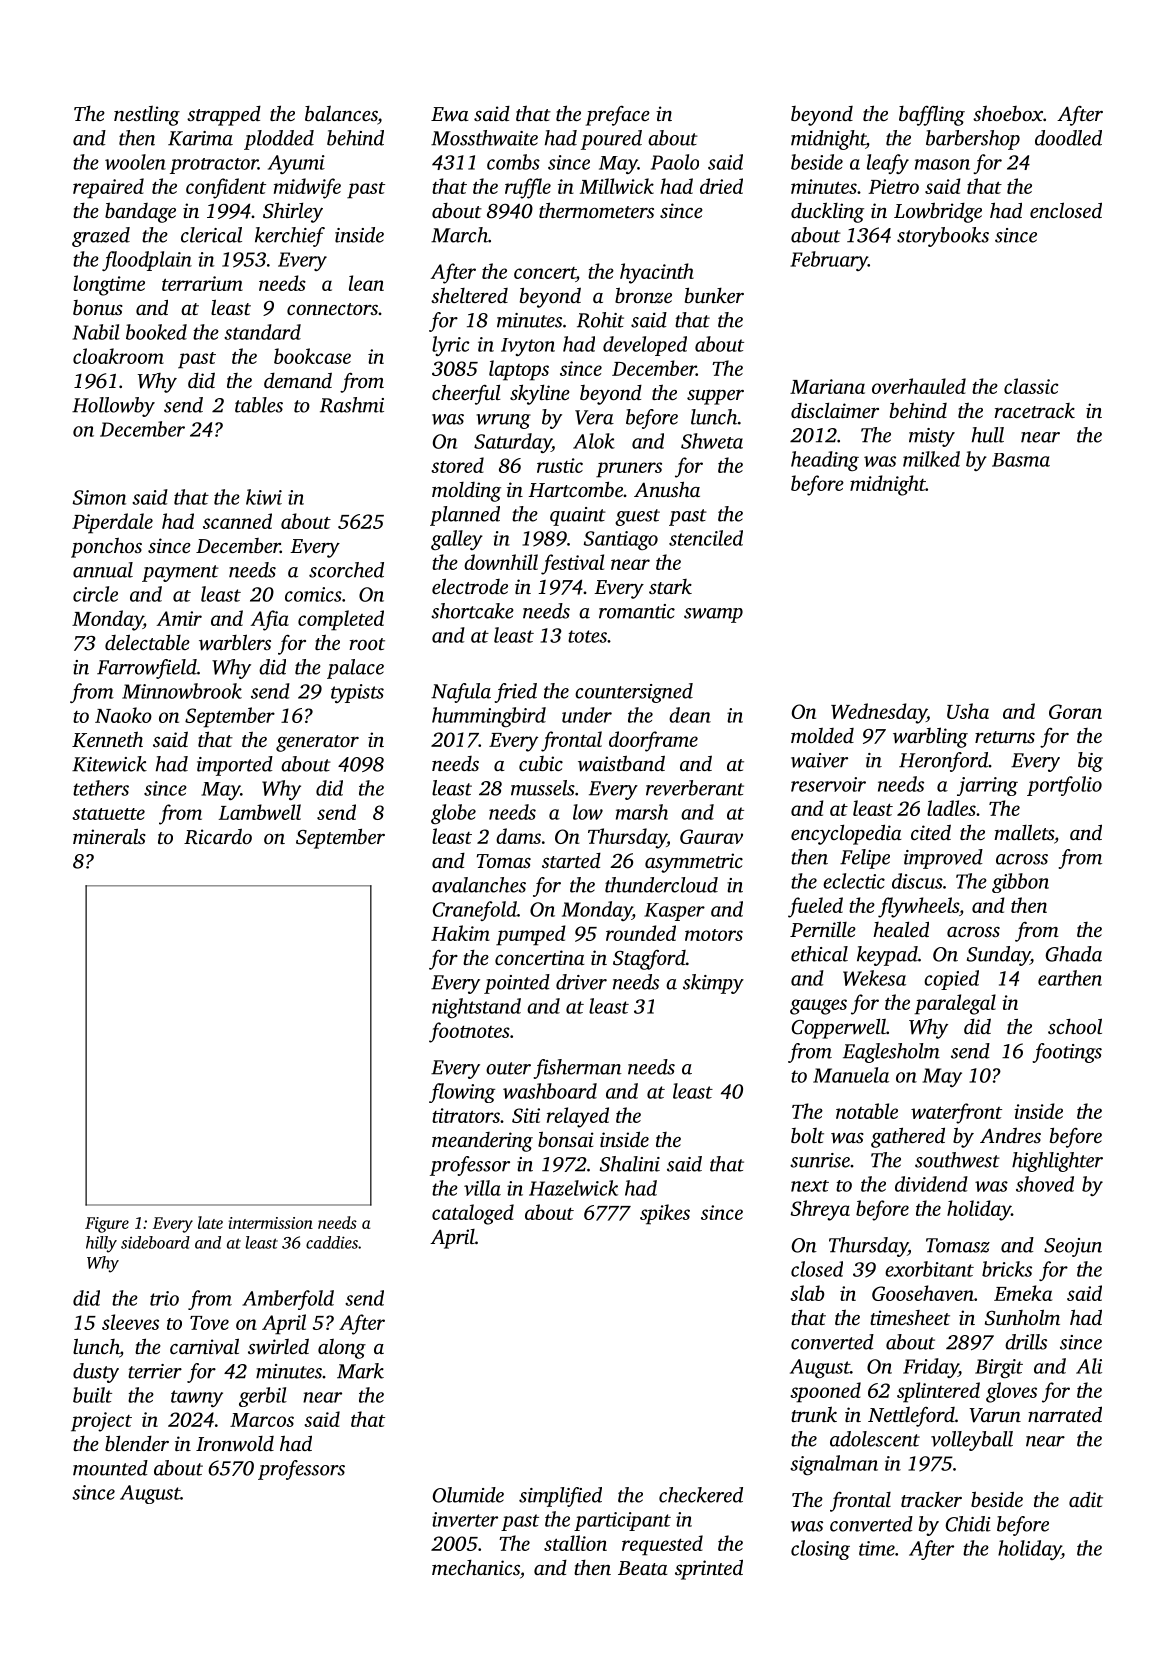  I want to click on Hollowby, so click(113, 407).
